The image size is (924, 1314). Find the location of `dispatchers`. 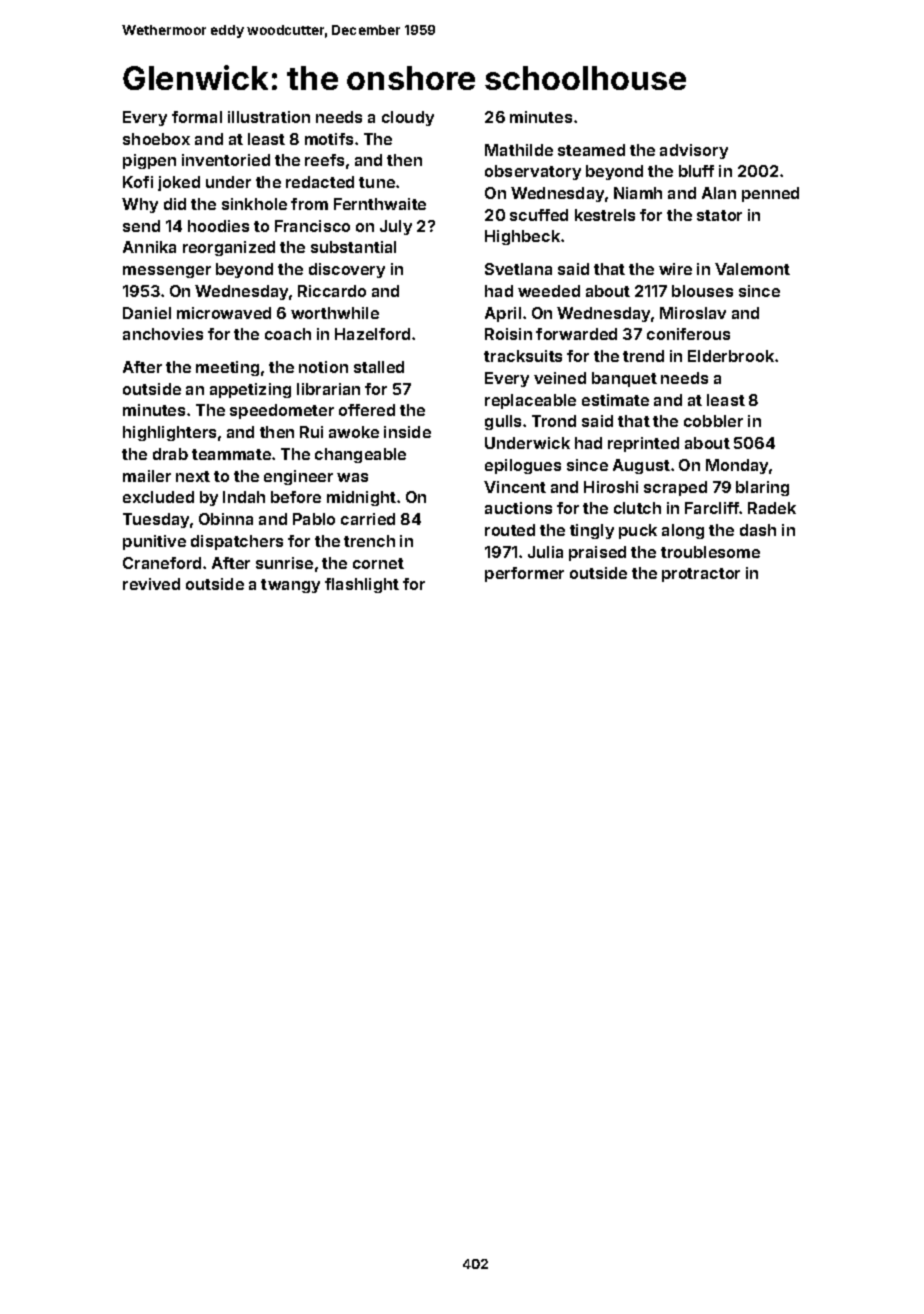

dispatchers is located at coordinates (237, 542).
